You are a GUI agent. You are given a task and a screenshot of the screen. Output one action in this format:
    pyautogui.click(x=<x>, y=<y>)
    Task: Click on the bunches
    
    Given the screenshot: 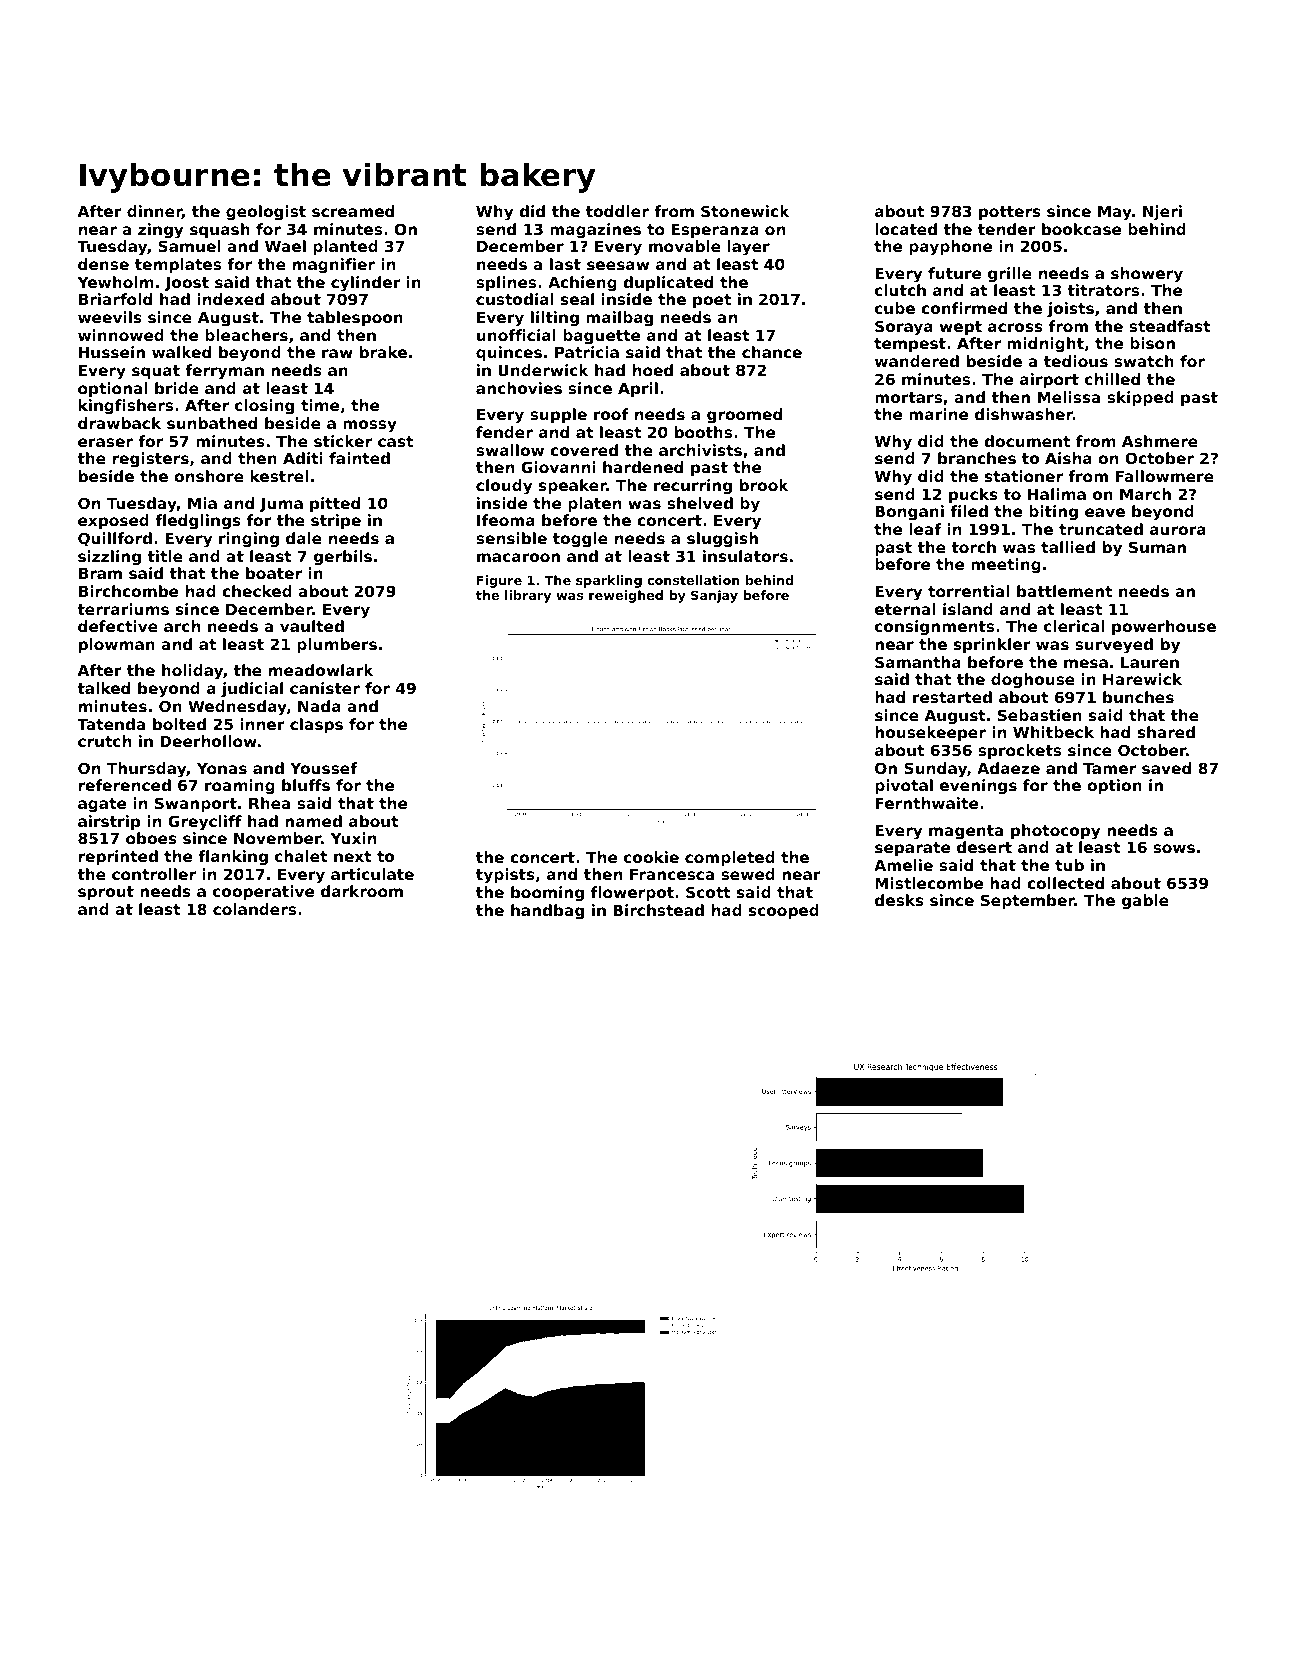 What is the action you would take?
    pyautogui.click(x=1138, y=697)
